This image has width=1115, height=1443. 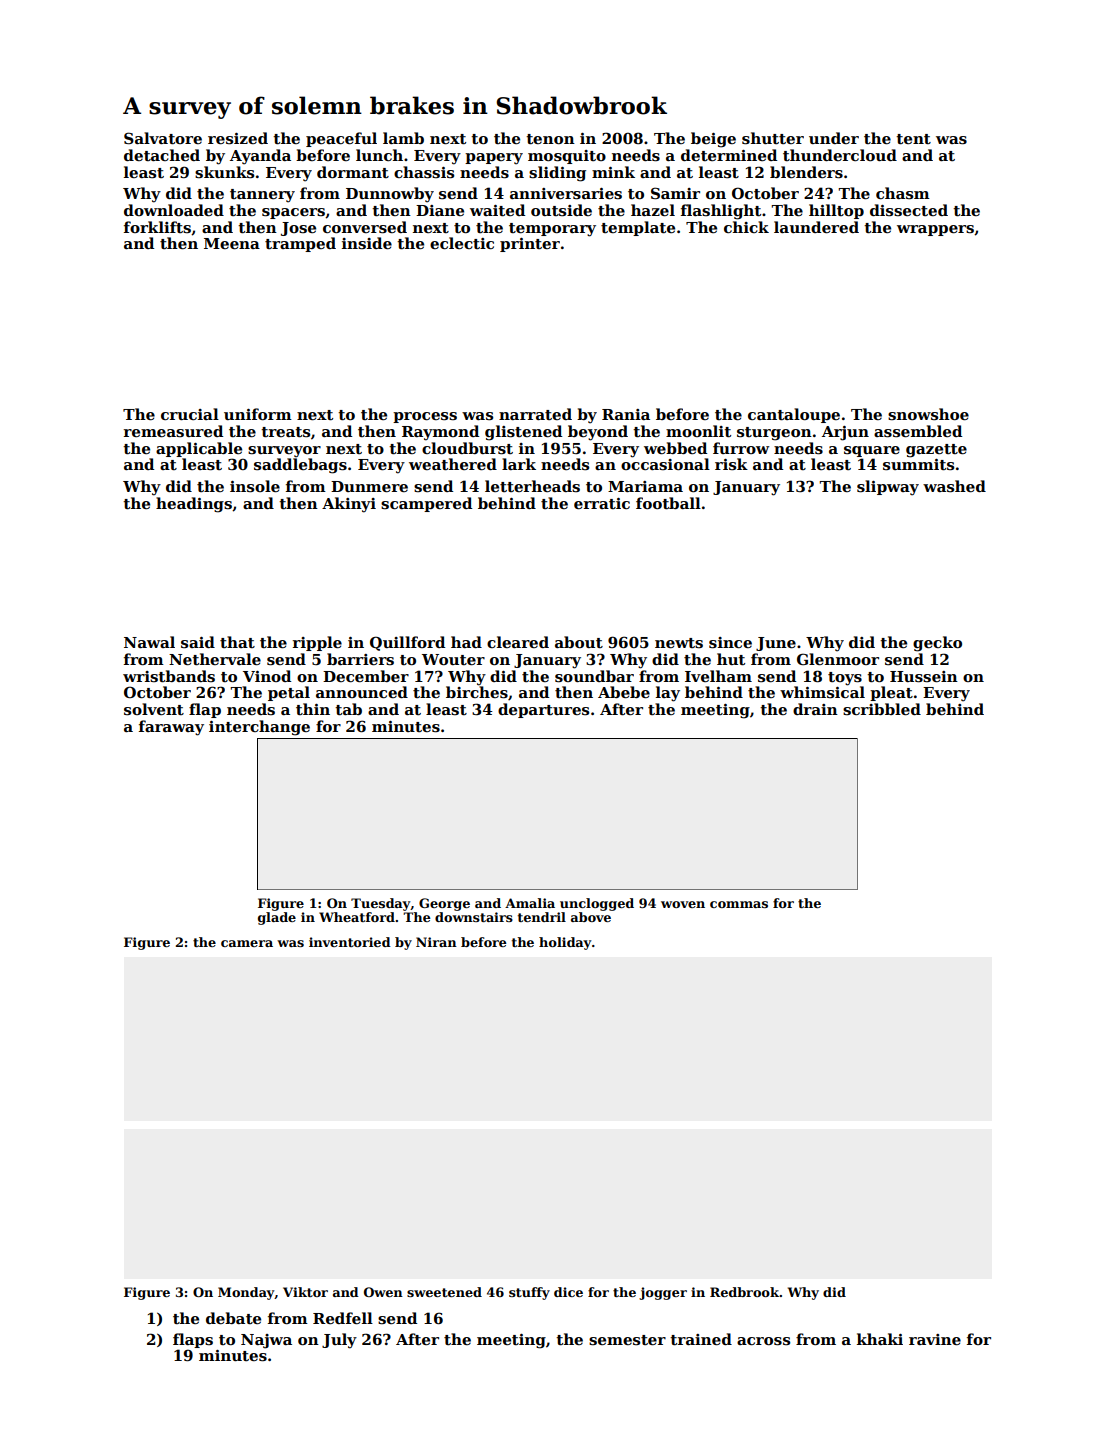 What do you see at coordinates (300, 244) in the image?
I see `tramped` at bounding box center [300, 244].
